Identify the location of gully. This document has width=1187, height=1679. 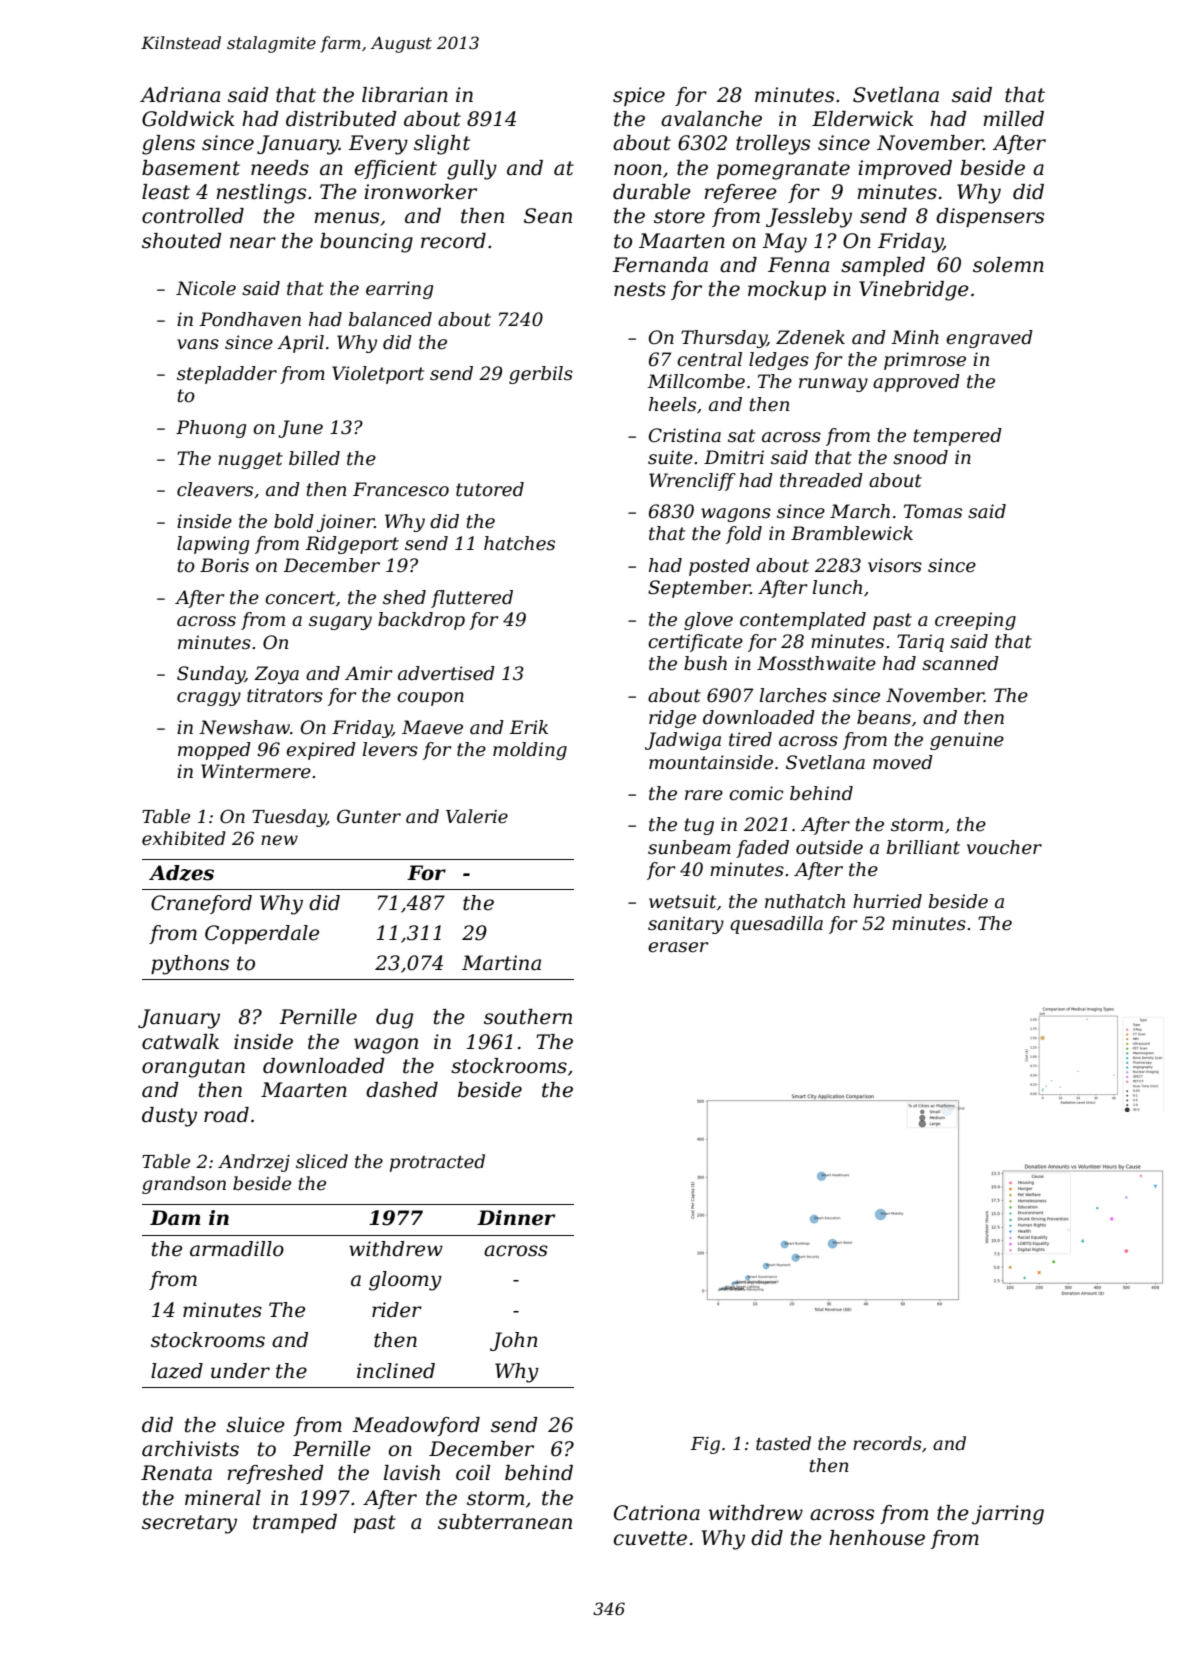
(472, 170).
